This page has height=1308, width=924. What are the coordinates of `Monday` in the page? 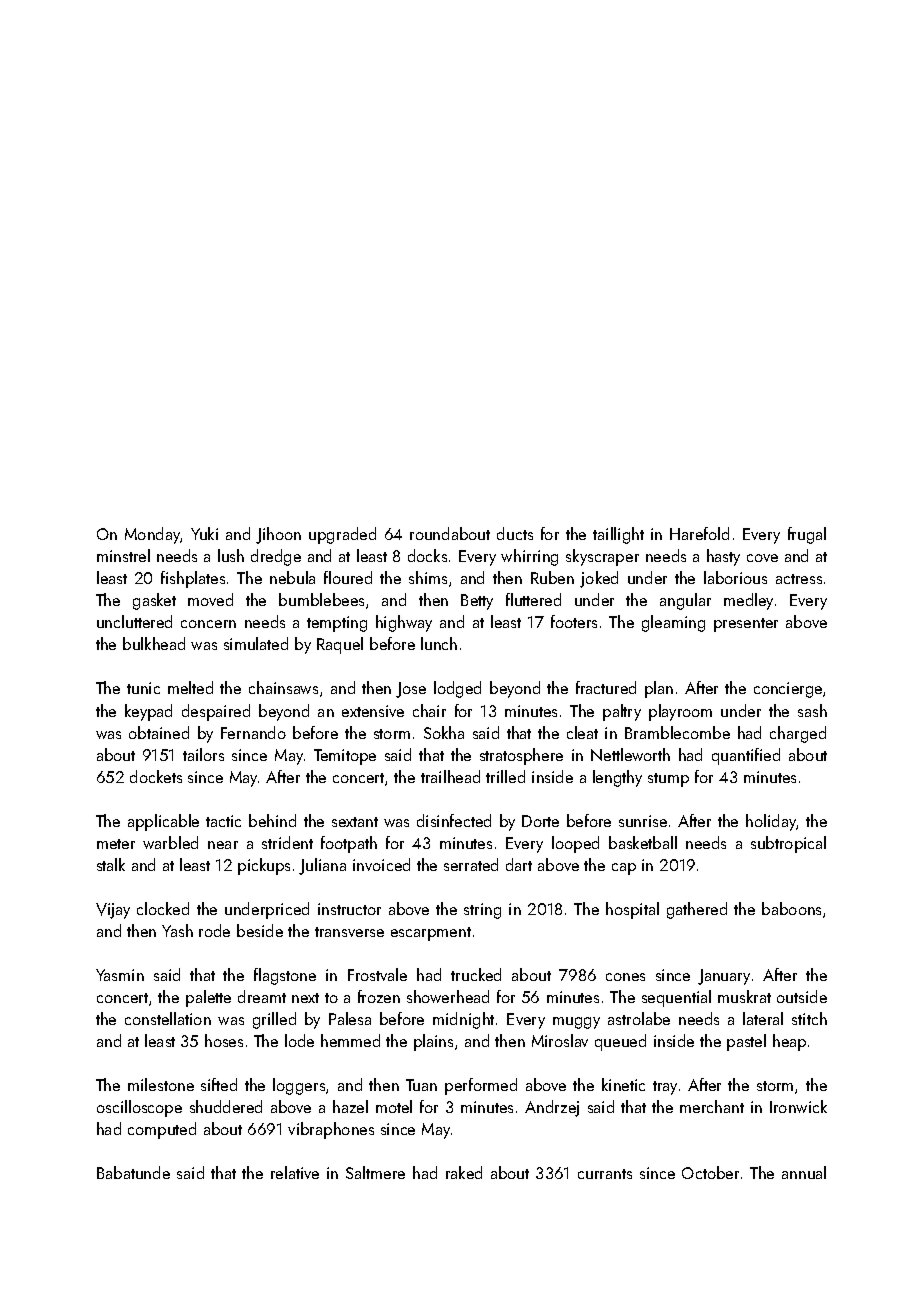 It's located at (153, 535).
